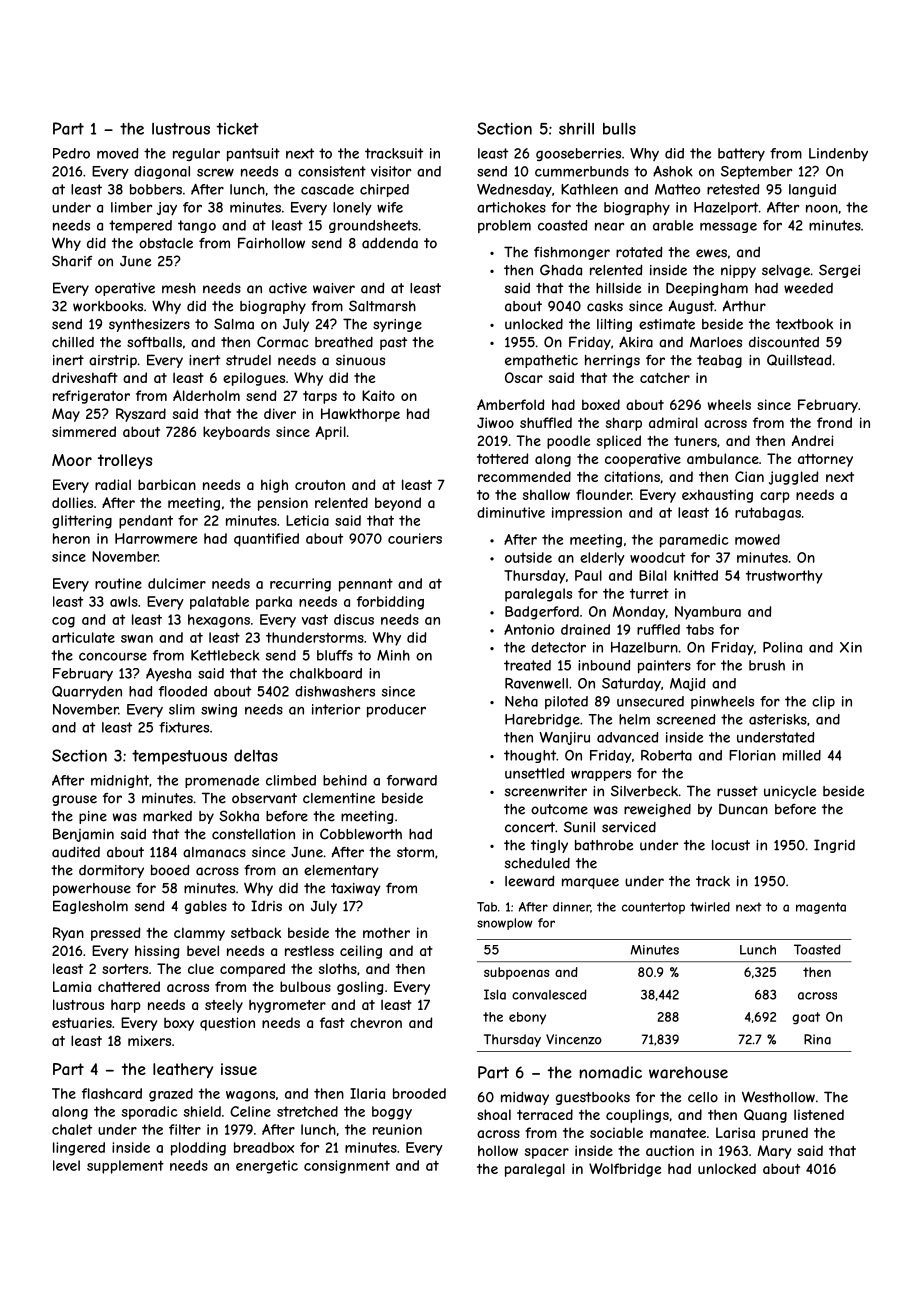 The image size is (924, 1314). What do you see at coordinates (726, 208) in the screenshot?
I see `Hazelport` at bounding box center [726, 208].
